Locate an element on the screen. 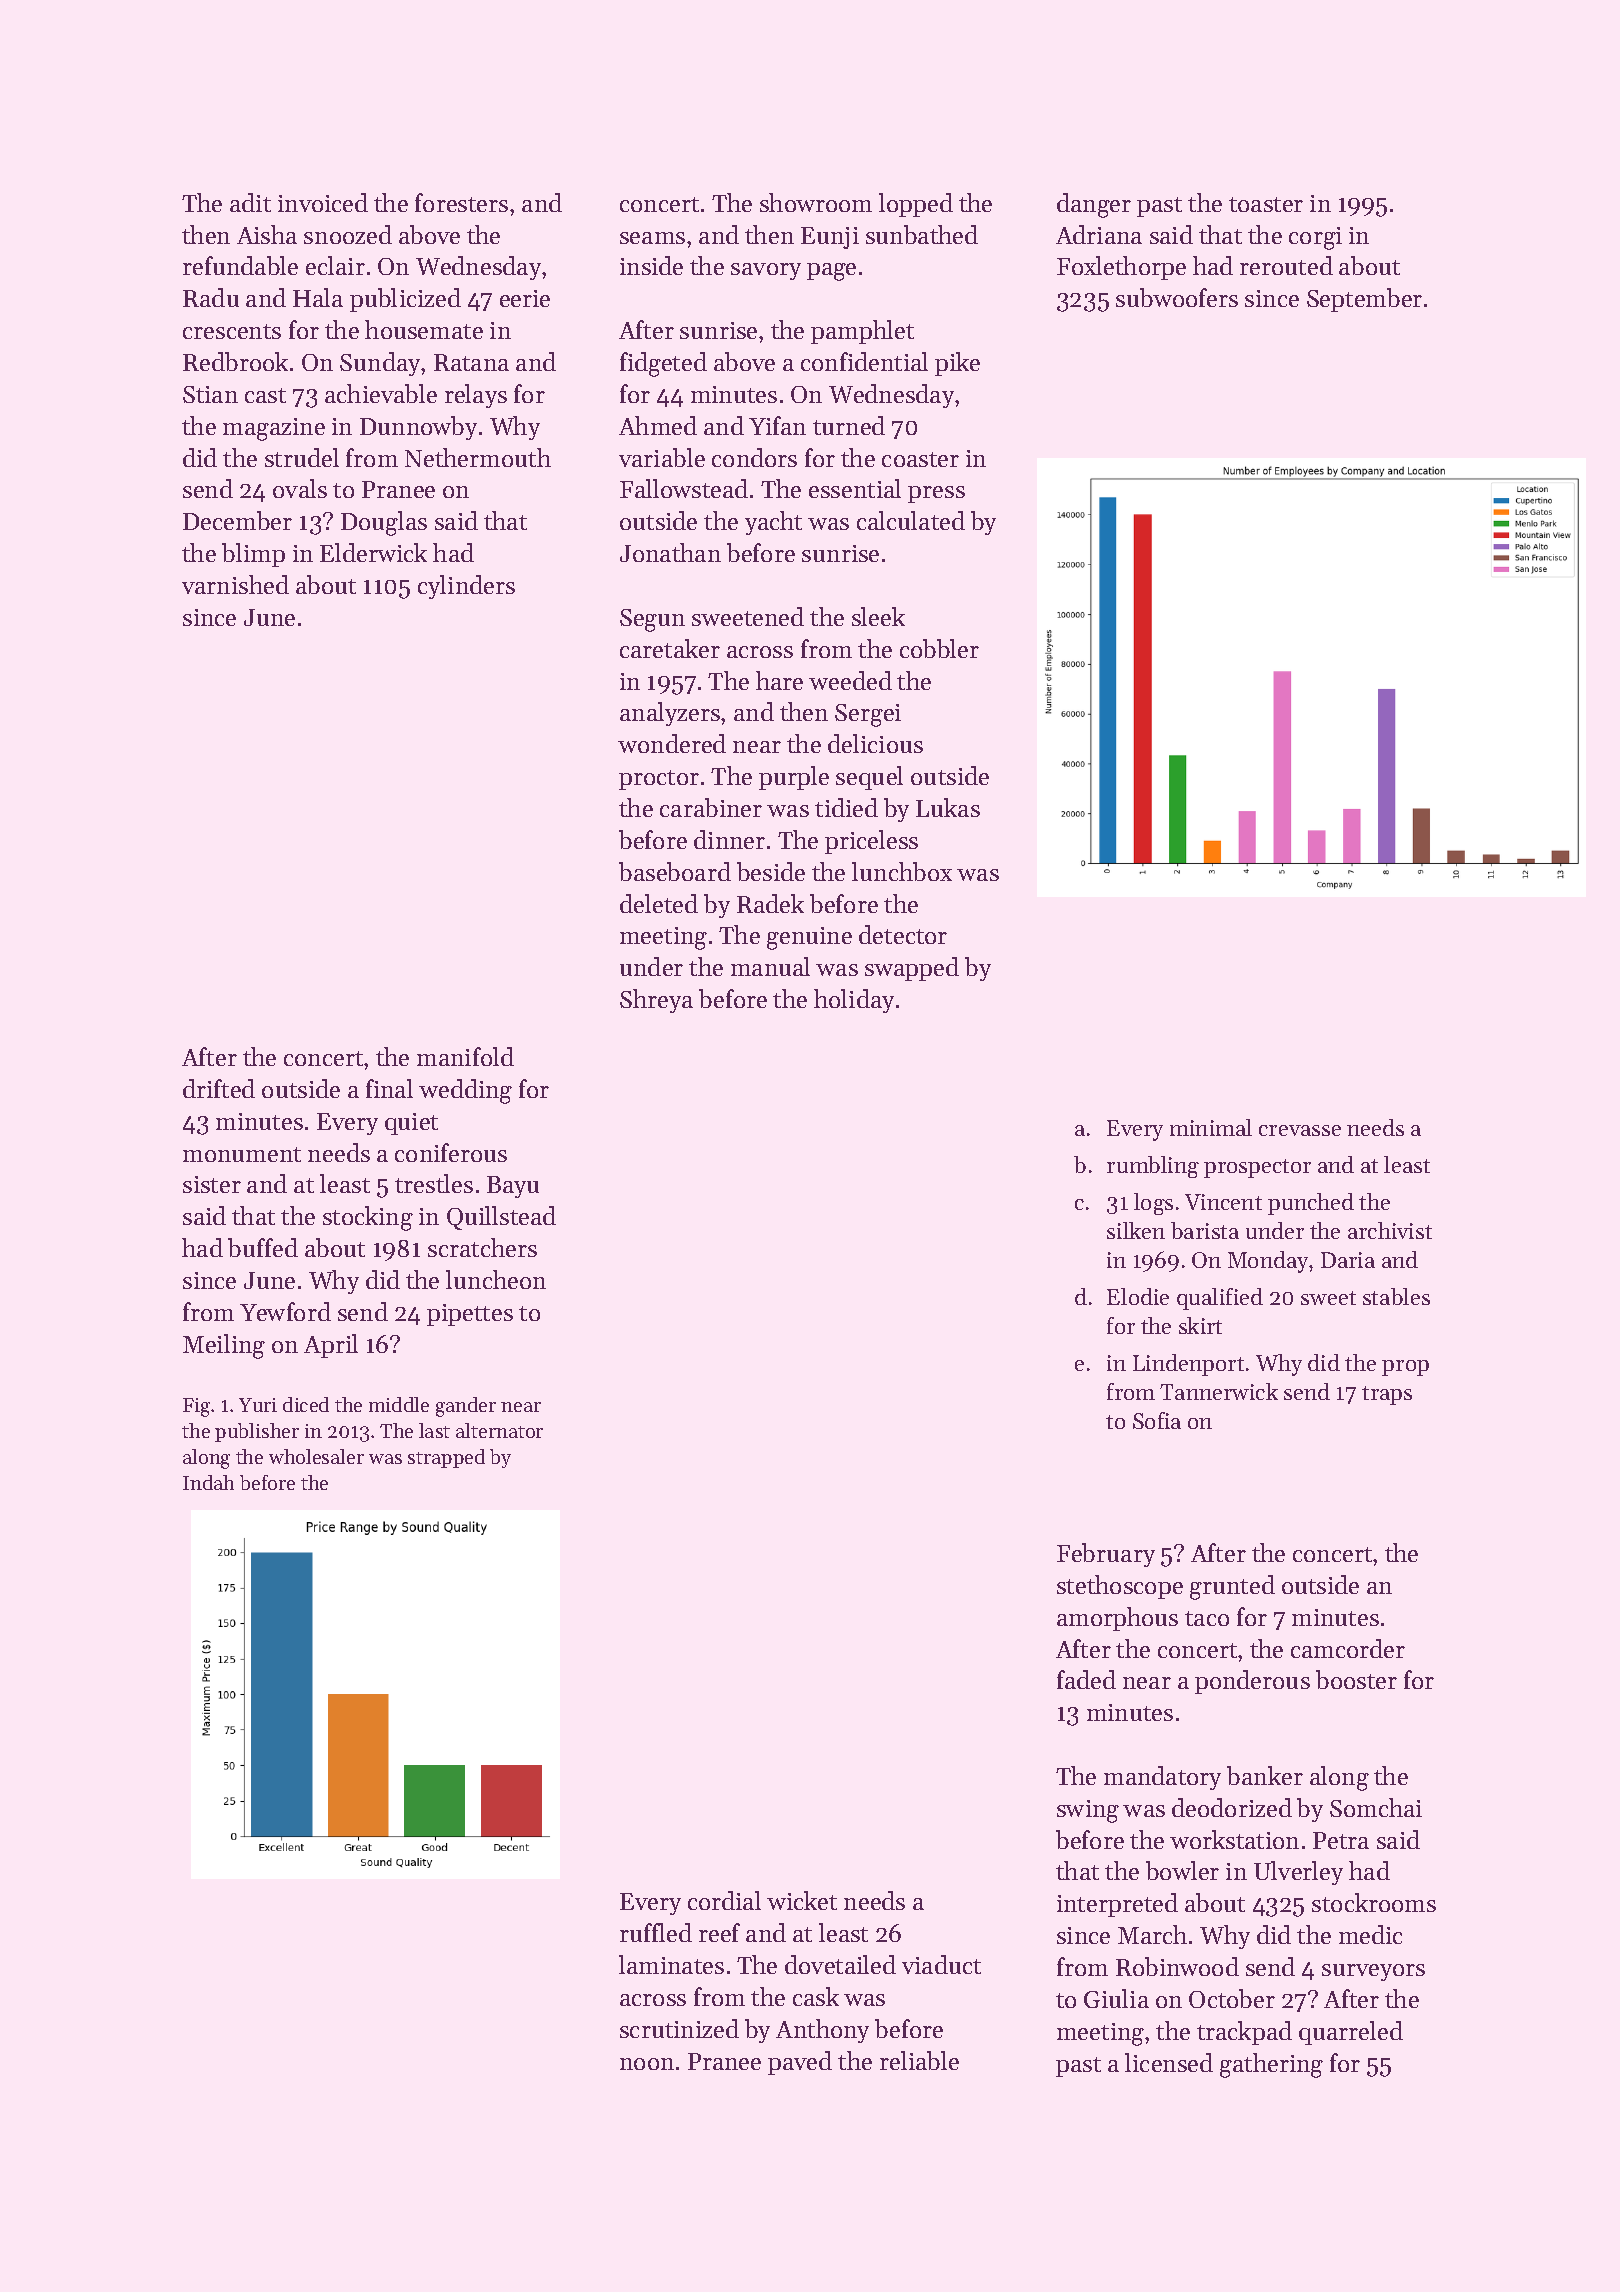 The height and width of the screenshot is (2292, 1620). holiday is located at coordinates (854, 1001).
